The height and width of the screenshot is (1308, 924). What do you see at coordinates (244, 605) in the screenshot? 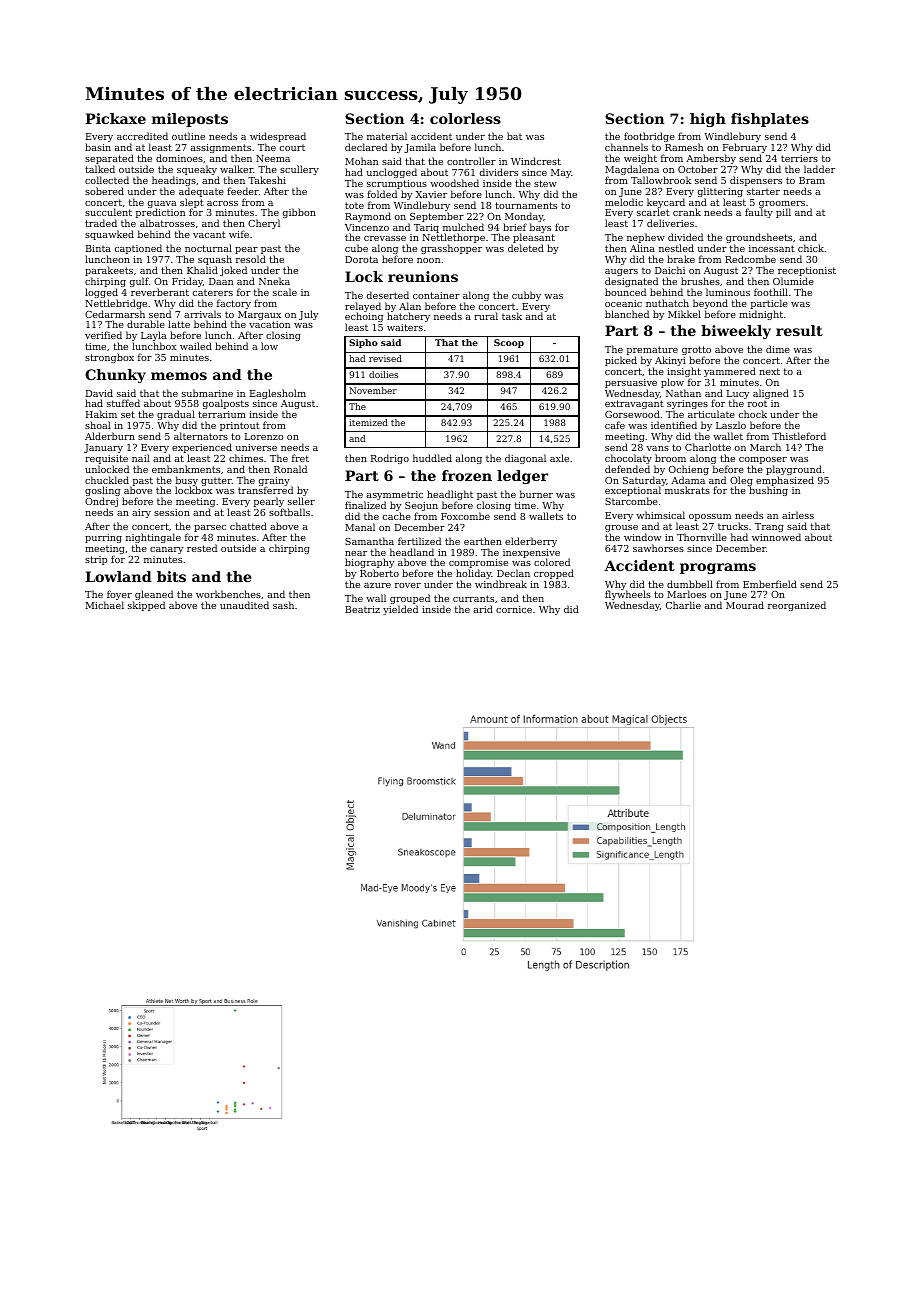
I see `unaudited` at bounding box center [244, 605].
